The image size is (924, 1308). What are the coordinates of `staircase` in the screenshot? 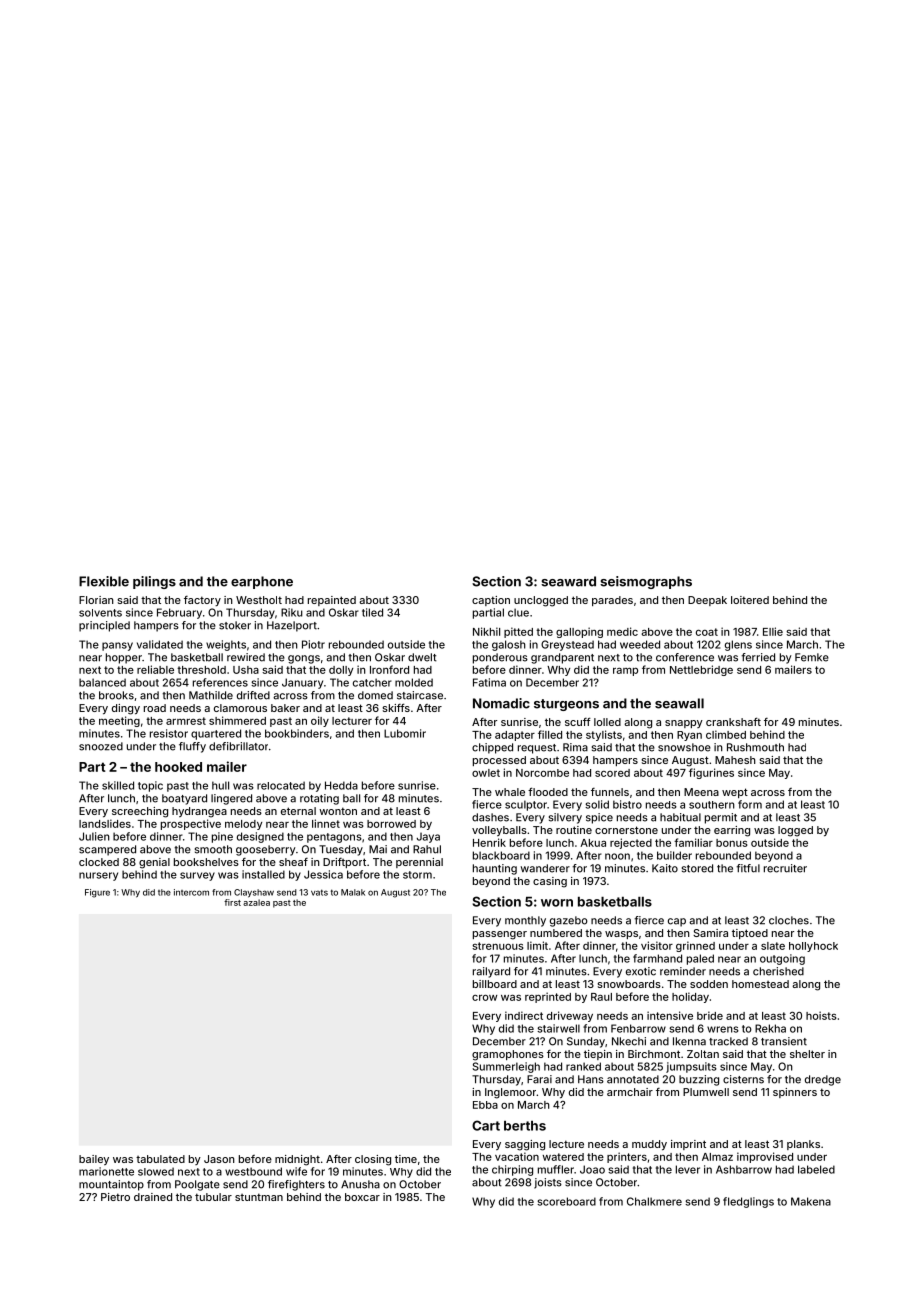 It's located at (420, 695).
